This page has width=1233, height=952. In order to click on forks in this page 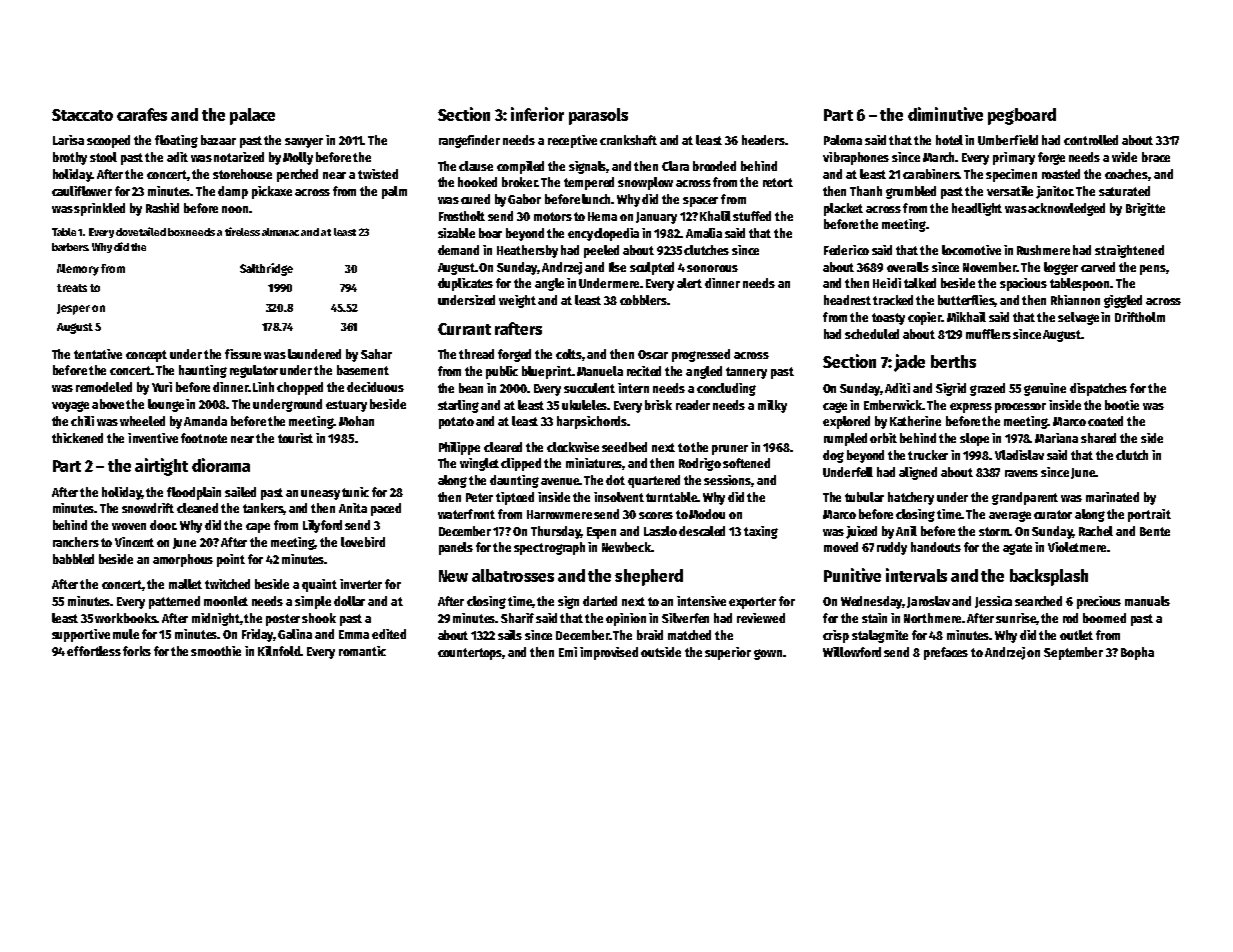, I will do `click(137, 651)`.
